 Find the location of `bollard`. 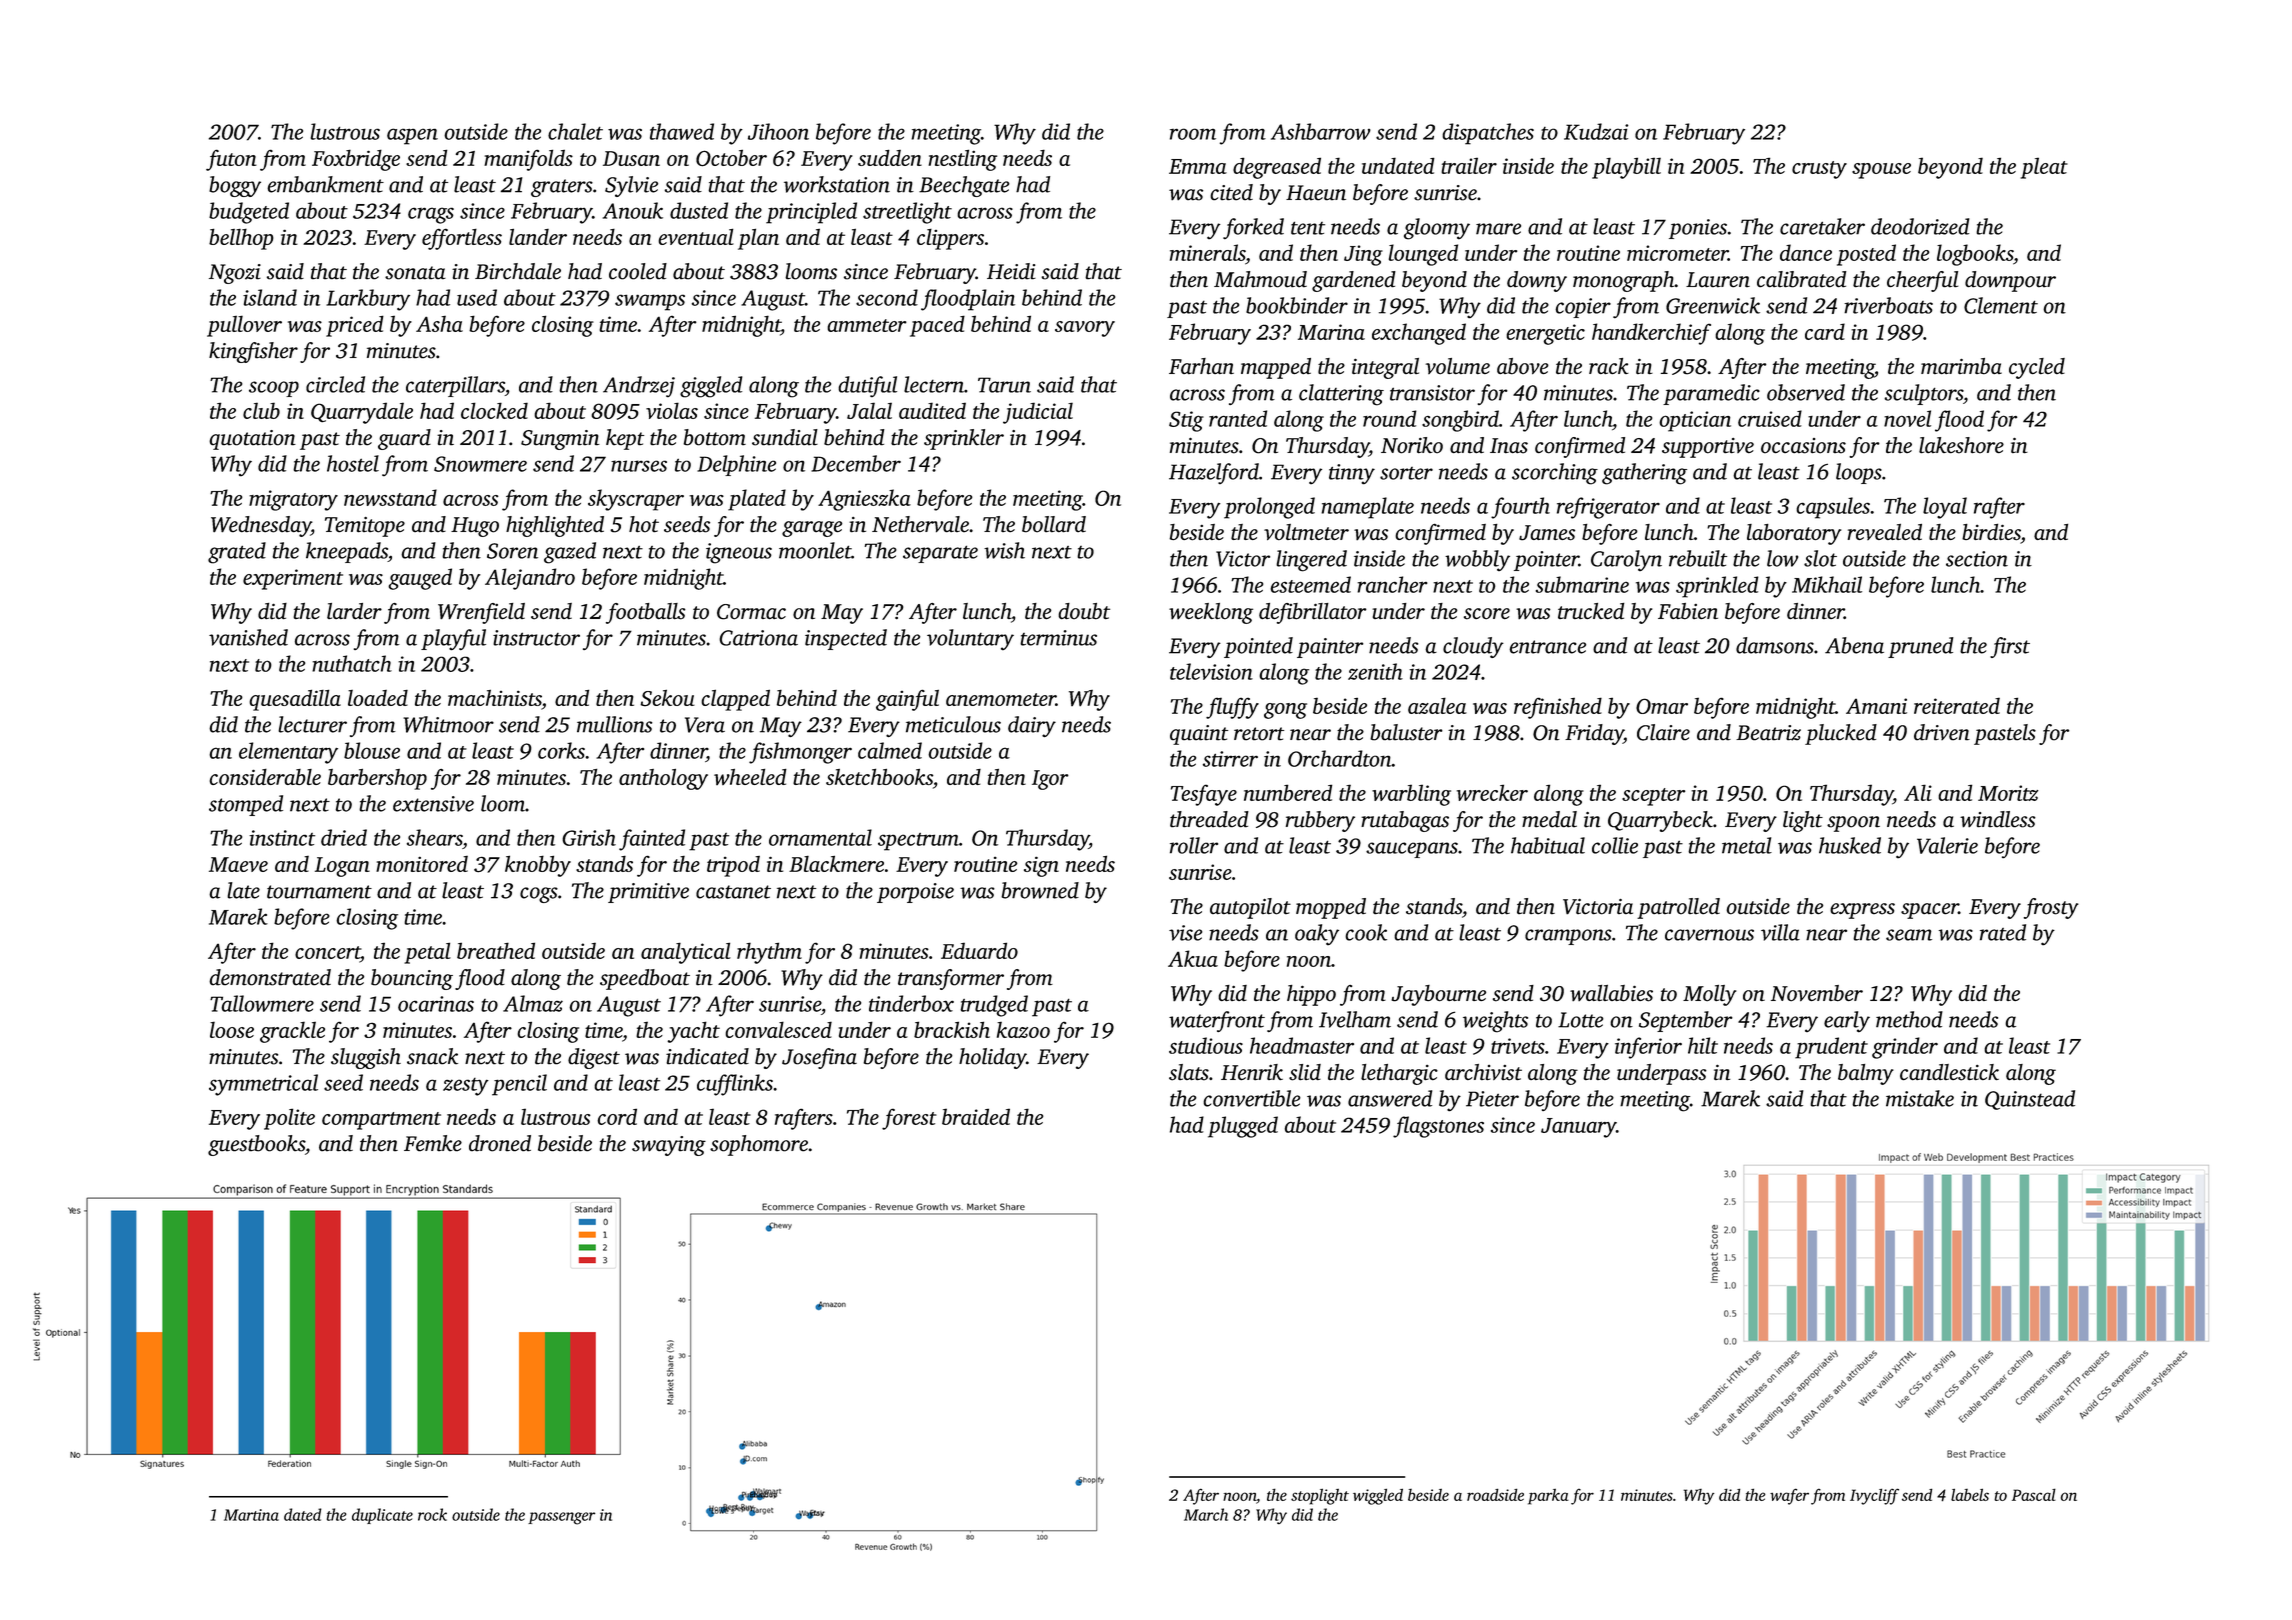

bollard is located at coordinates (1054, 524).
